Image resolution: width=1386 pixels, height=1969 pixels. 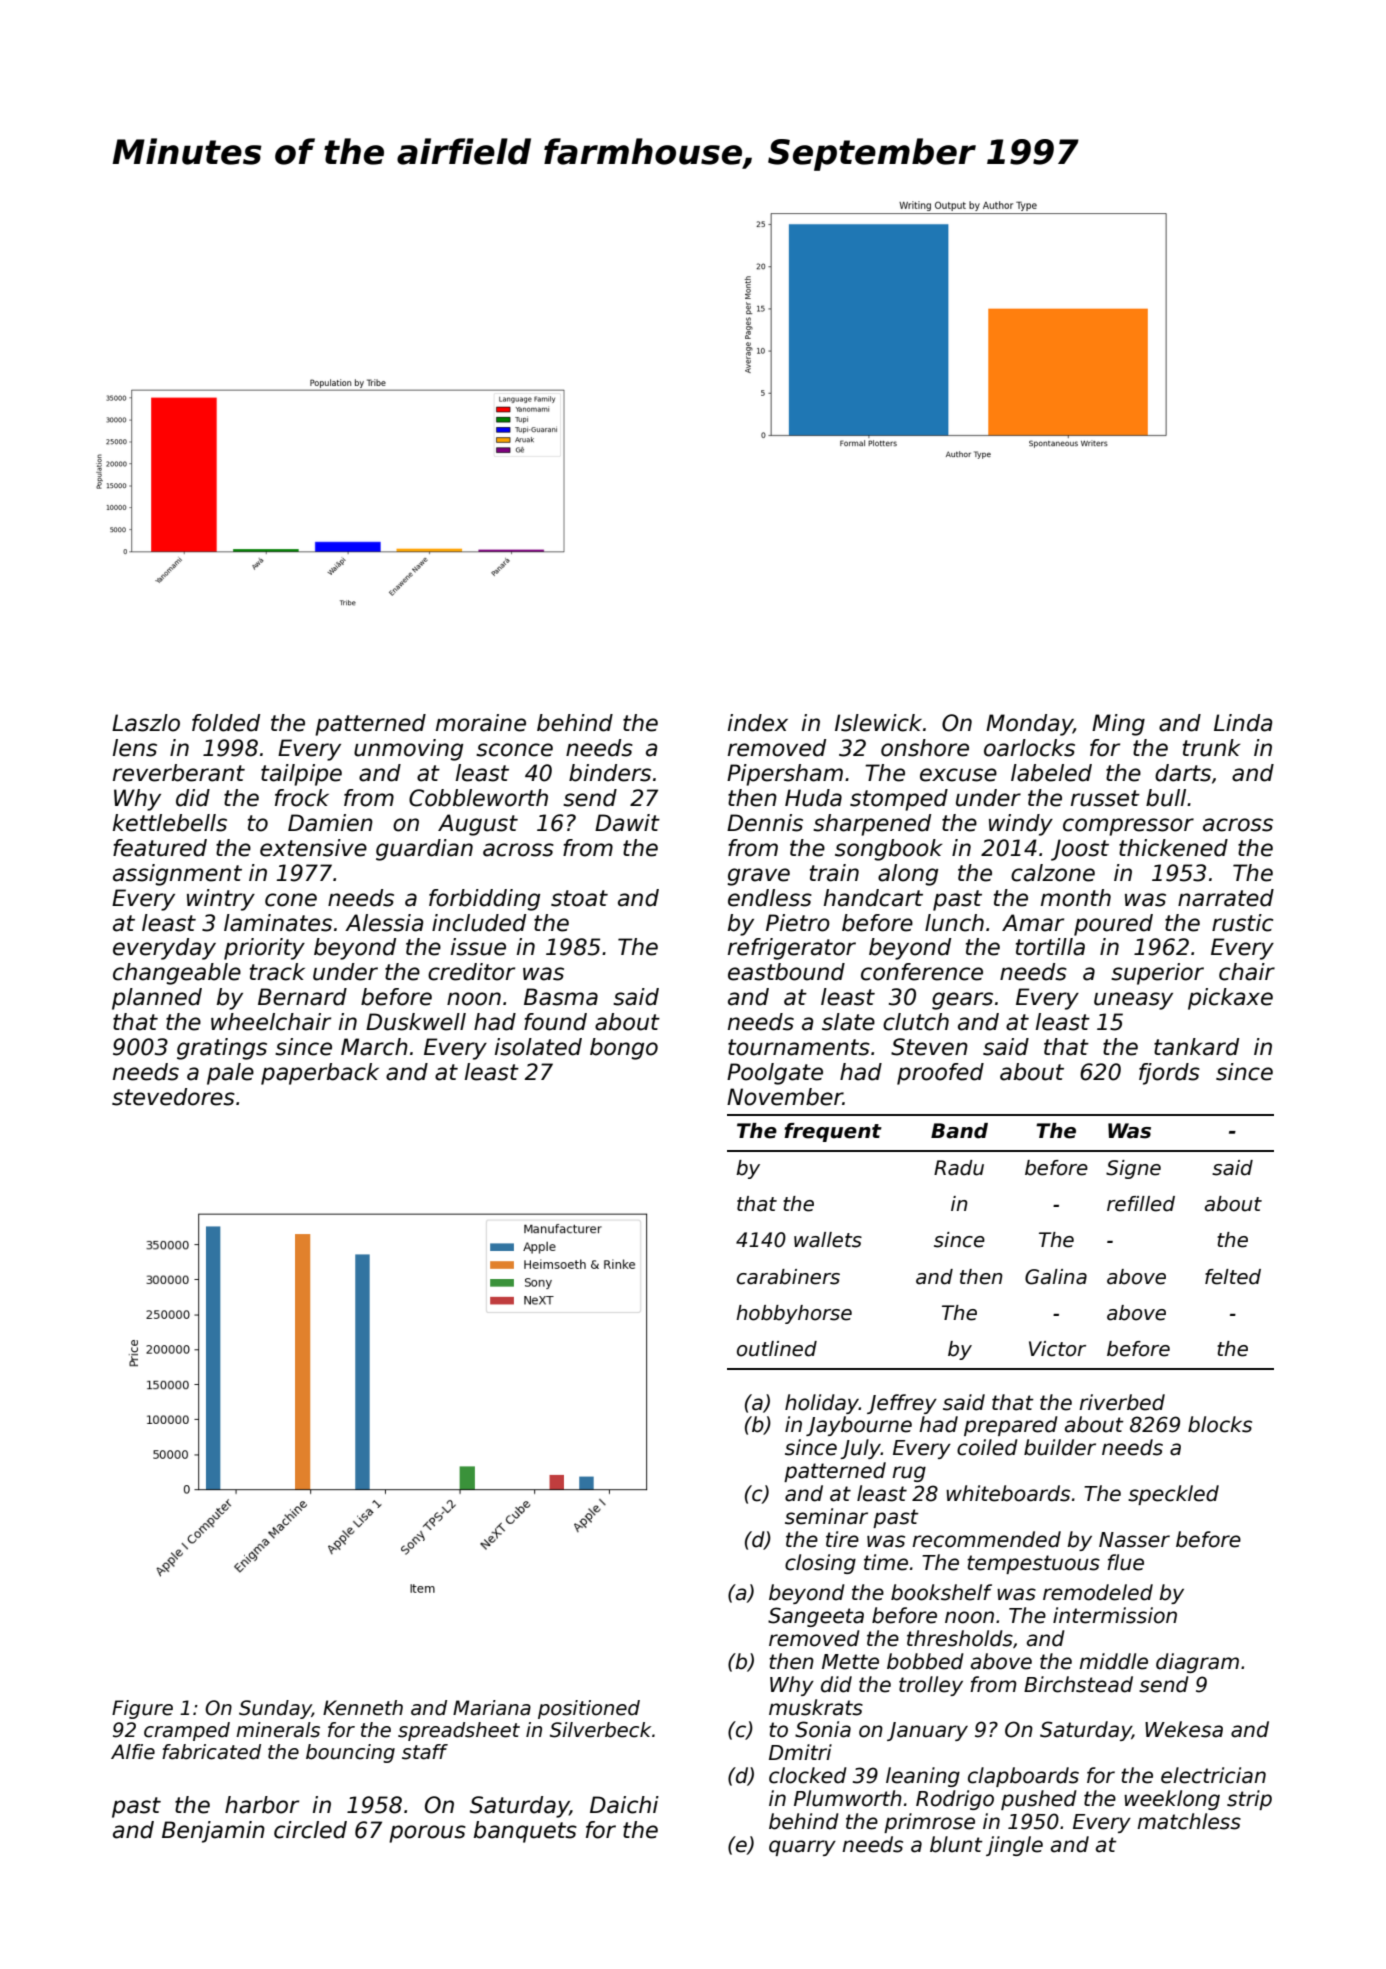 I want to click on Sangeeta, so click(x=816, y=1617).
